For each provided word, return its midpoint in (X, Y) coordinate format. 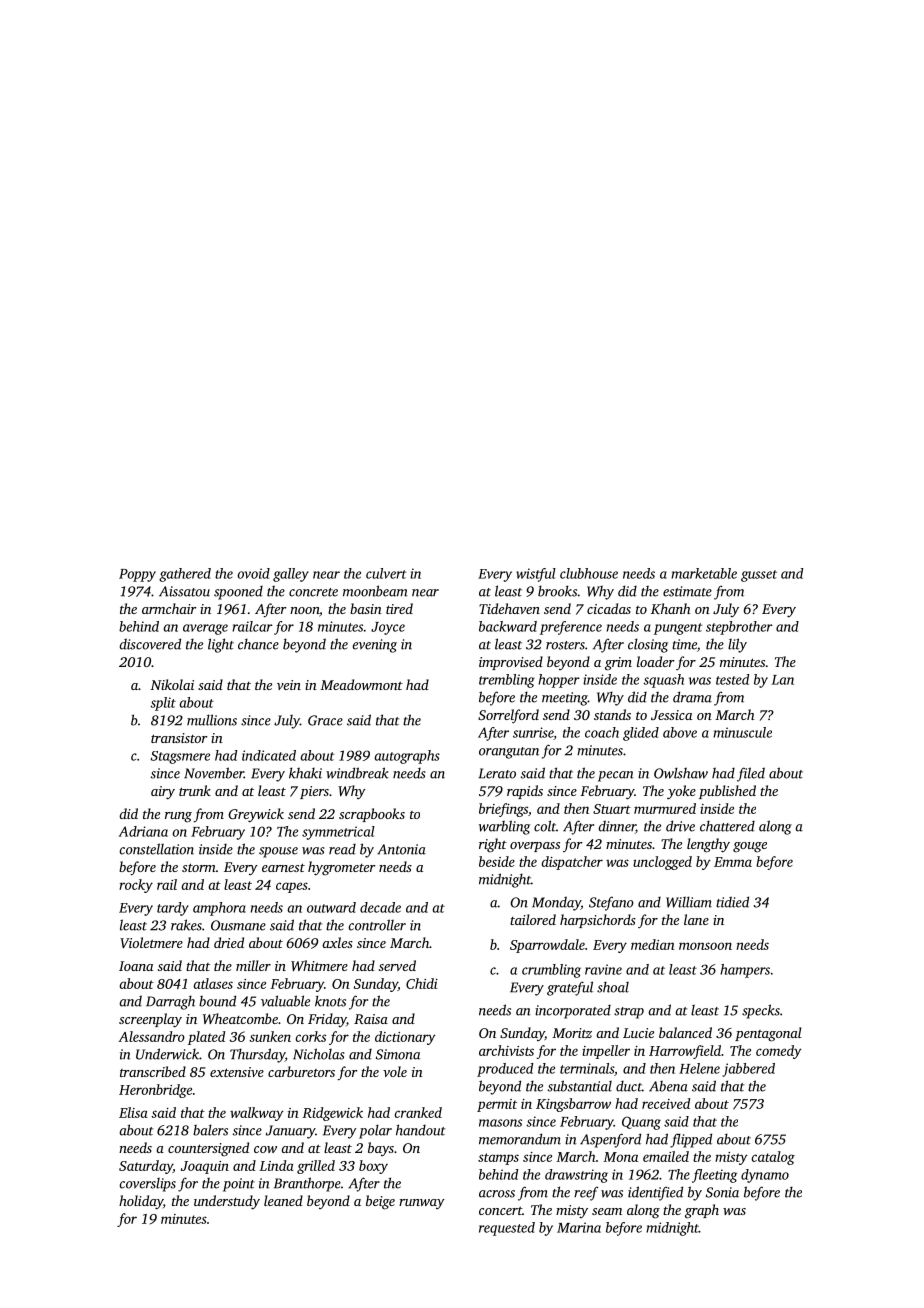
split (163, 704)
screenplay (150, 1020)
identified (655, 1193)
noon (304, 610)
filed (751, 774)
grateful (570, 988)
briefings (503, 810)
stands (612, 714)
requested (507, 1229)
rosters (565, 645)
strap (629, 1013)
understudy (227, 1202)
